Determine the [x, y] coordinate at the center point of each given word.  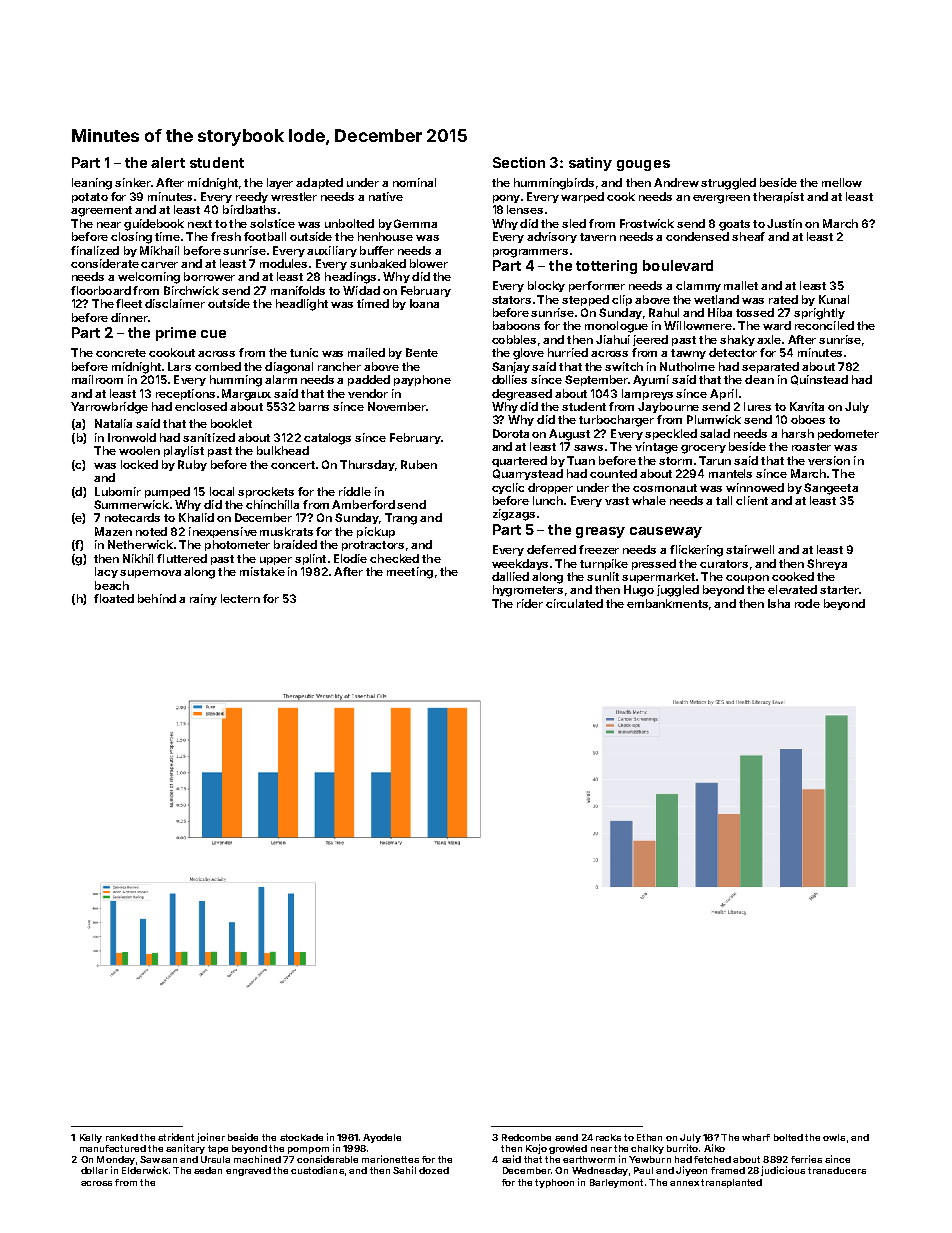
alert [168, 162]
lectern [240, 598]
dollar [94, 1170]
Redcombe [526, 1137]
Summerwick [131, 504]
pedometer [848, 434]
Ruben [419, 464]
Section [519, 162]
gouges [643, 165]
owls [834, 1137]
